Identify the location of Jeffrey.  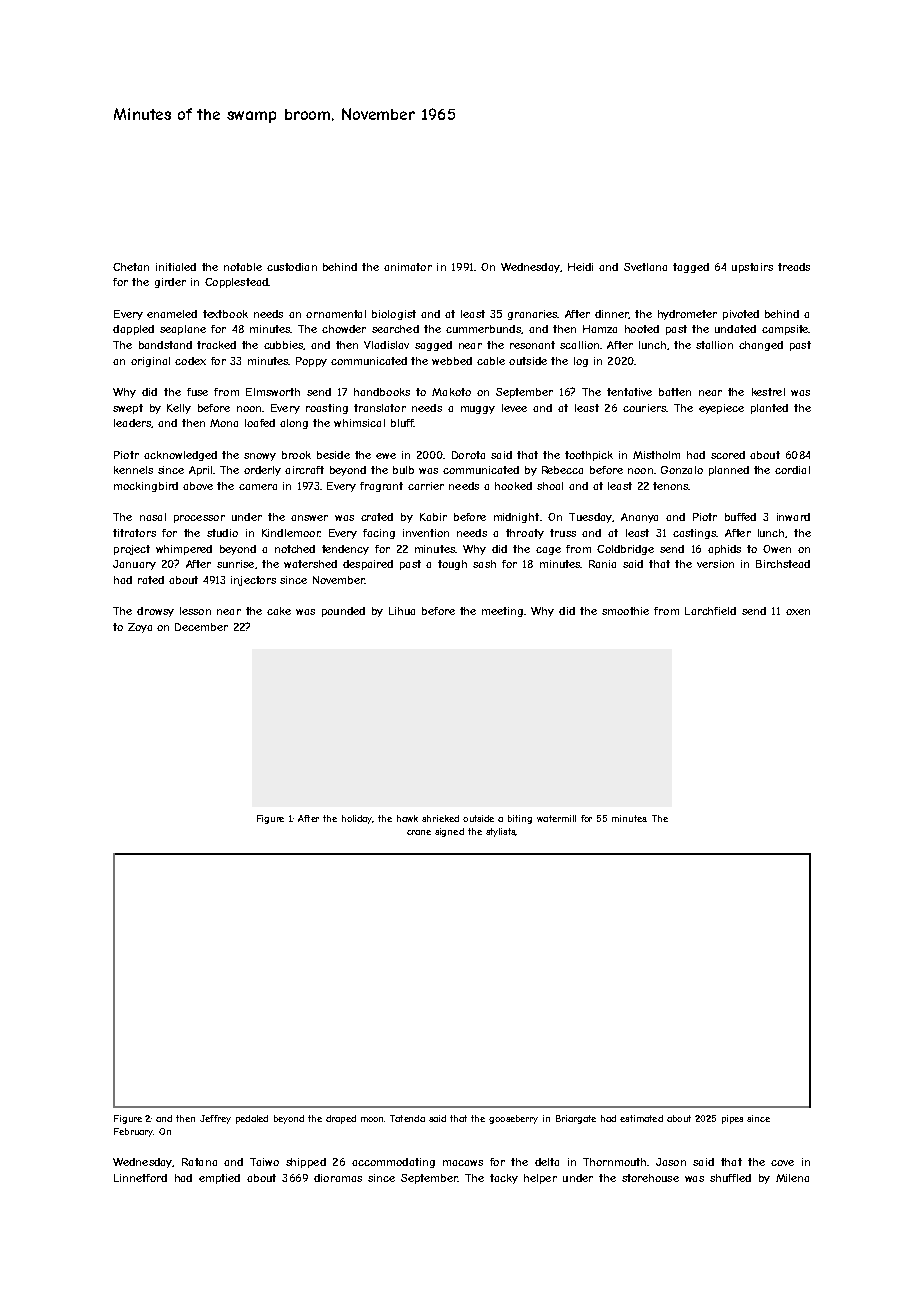
(215, 1119).
